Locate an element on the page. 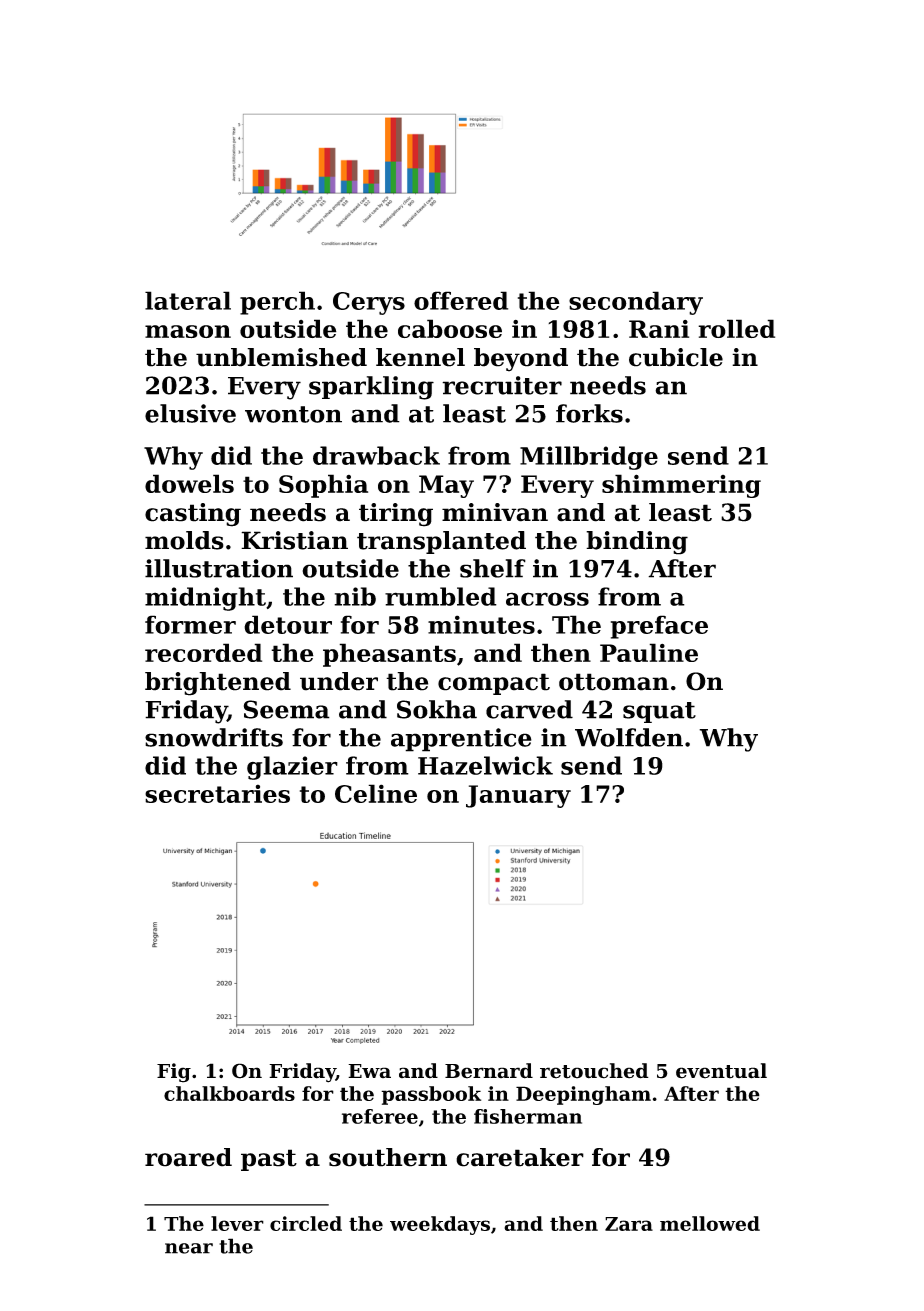  Sophia is located at coordinates (323, 486).
